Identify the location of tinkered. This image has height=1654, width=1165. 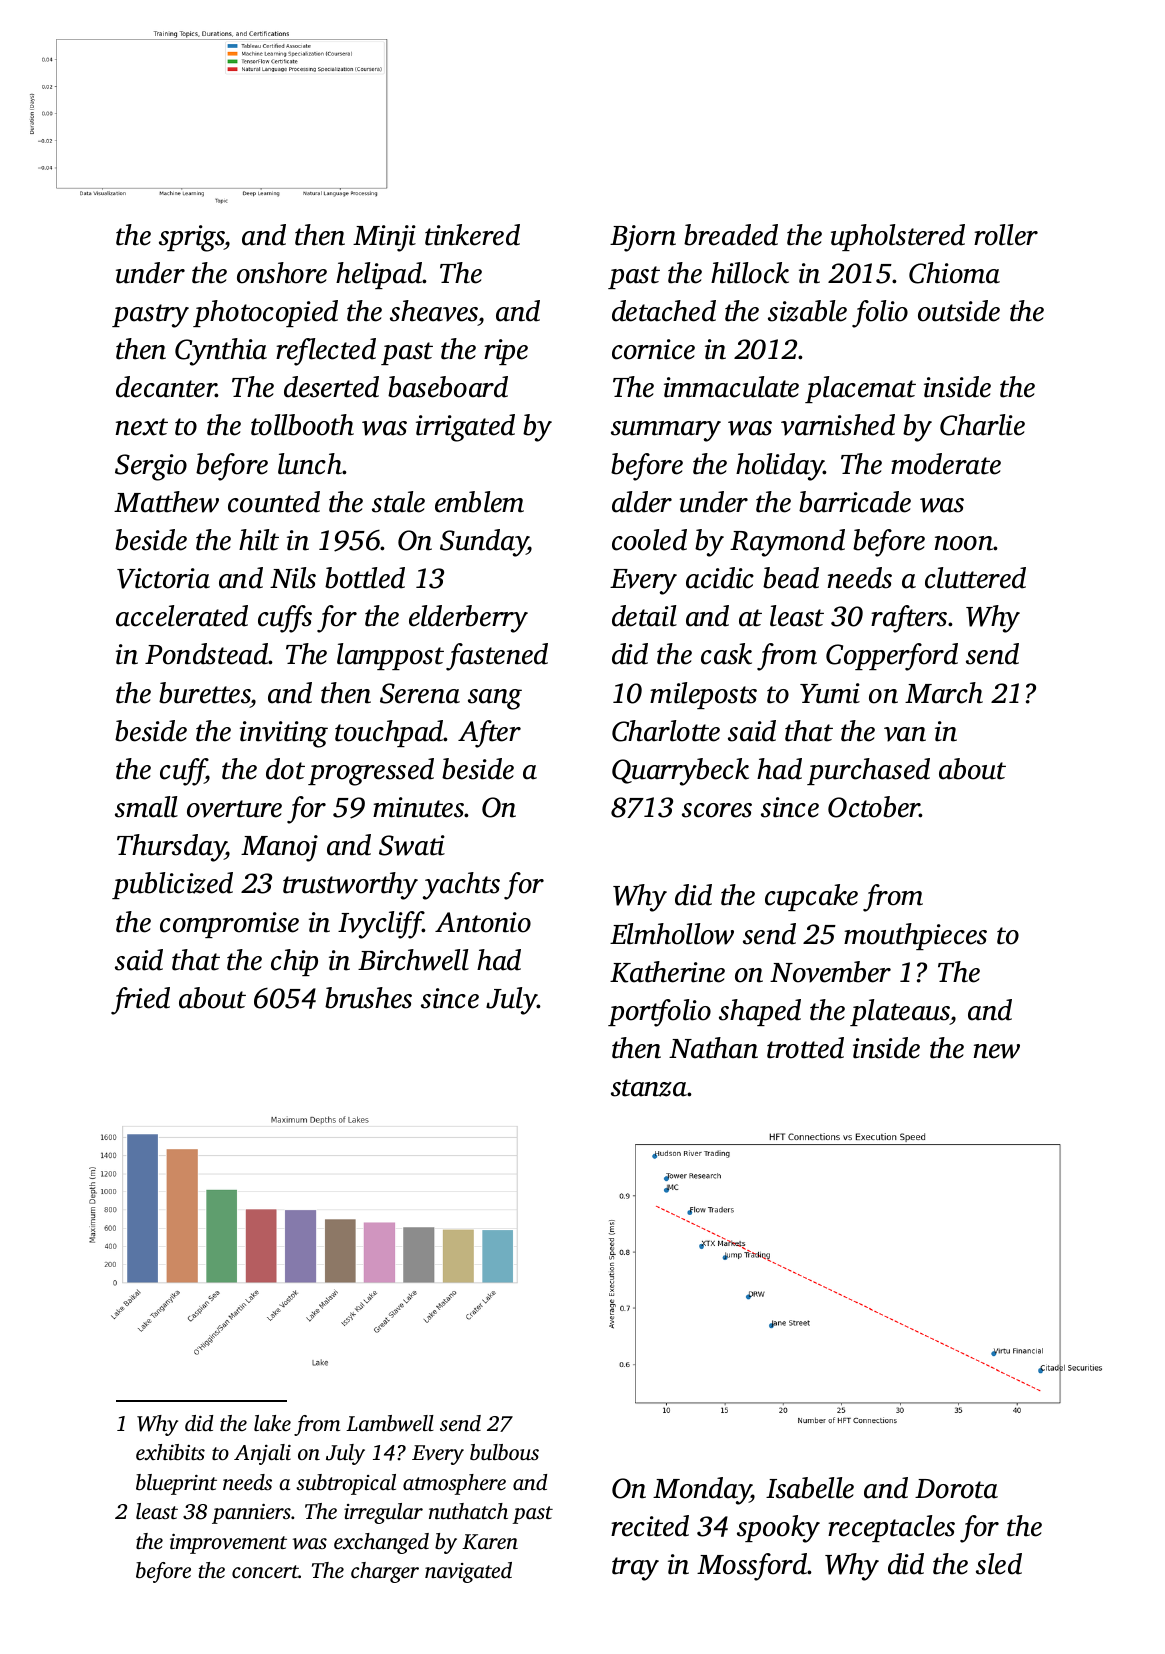
(472, 235).
